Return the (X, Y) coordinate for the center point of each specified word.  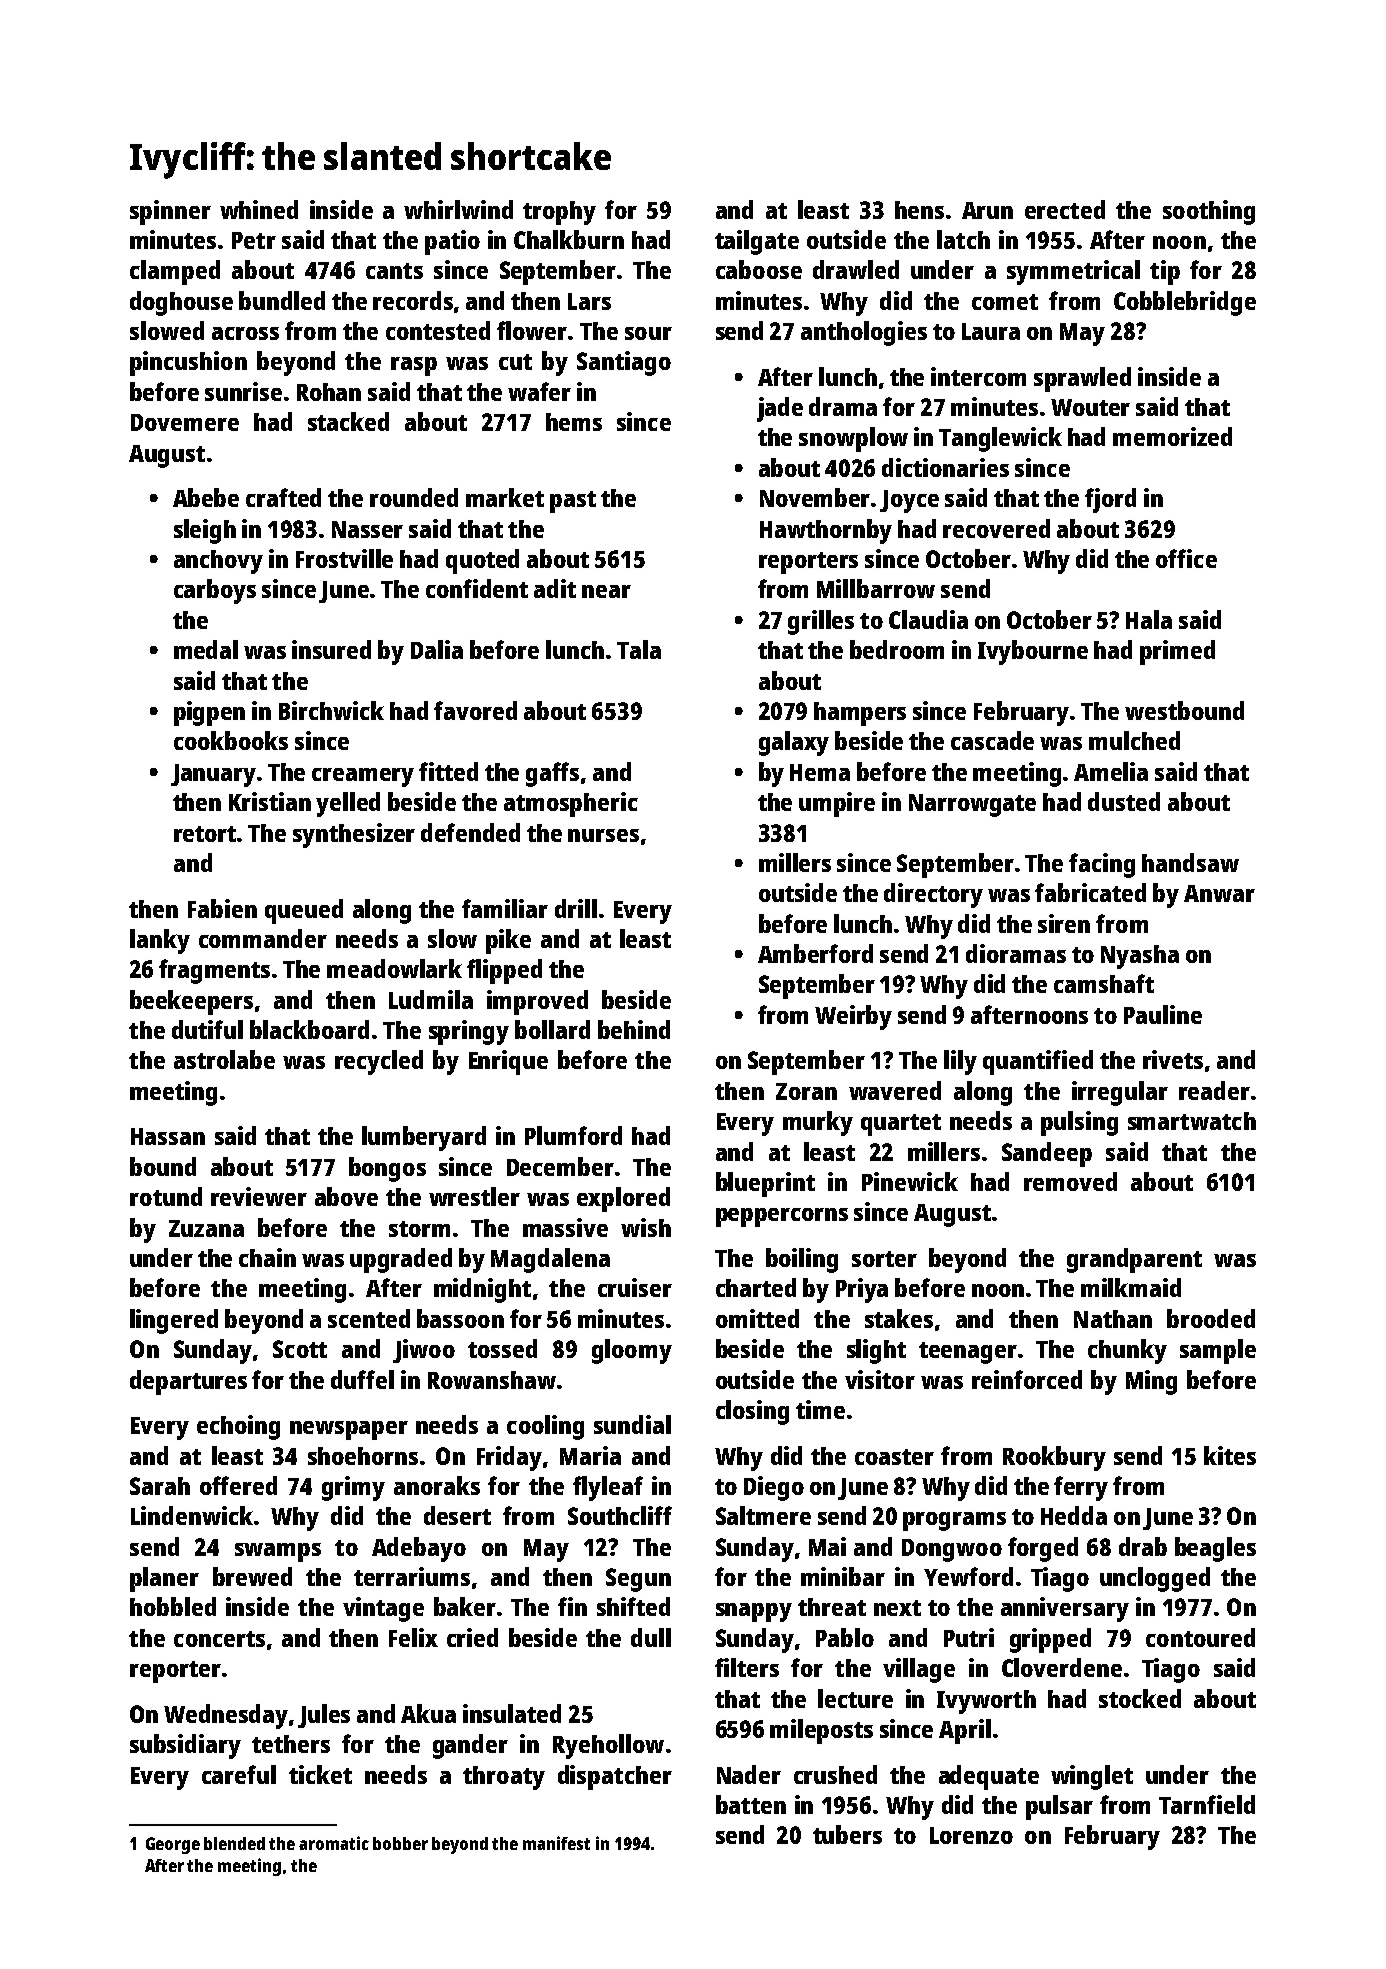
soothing (1209, 212)
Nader (749, 1774)
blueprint (765, 1184)
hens (919, 210)
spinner (170, 212)
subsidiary (185, 1746)
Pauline (1163, 1014)
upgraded (401, 1260)
